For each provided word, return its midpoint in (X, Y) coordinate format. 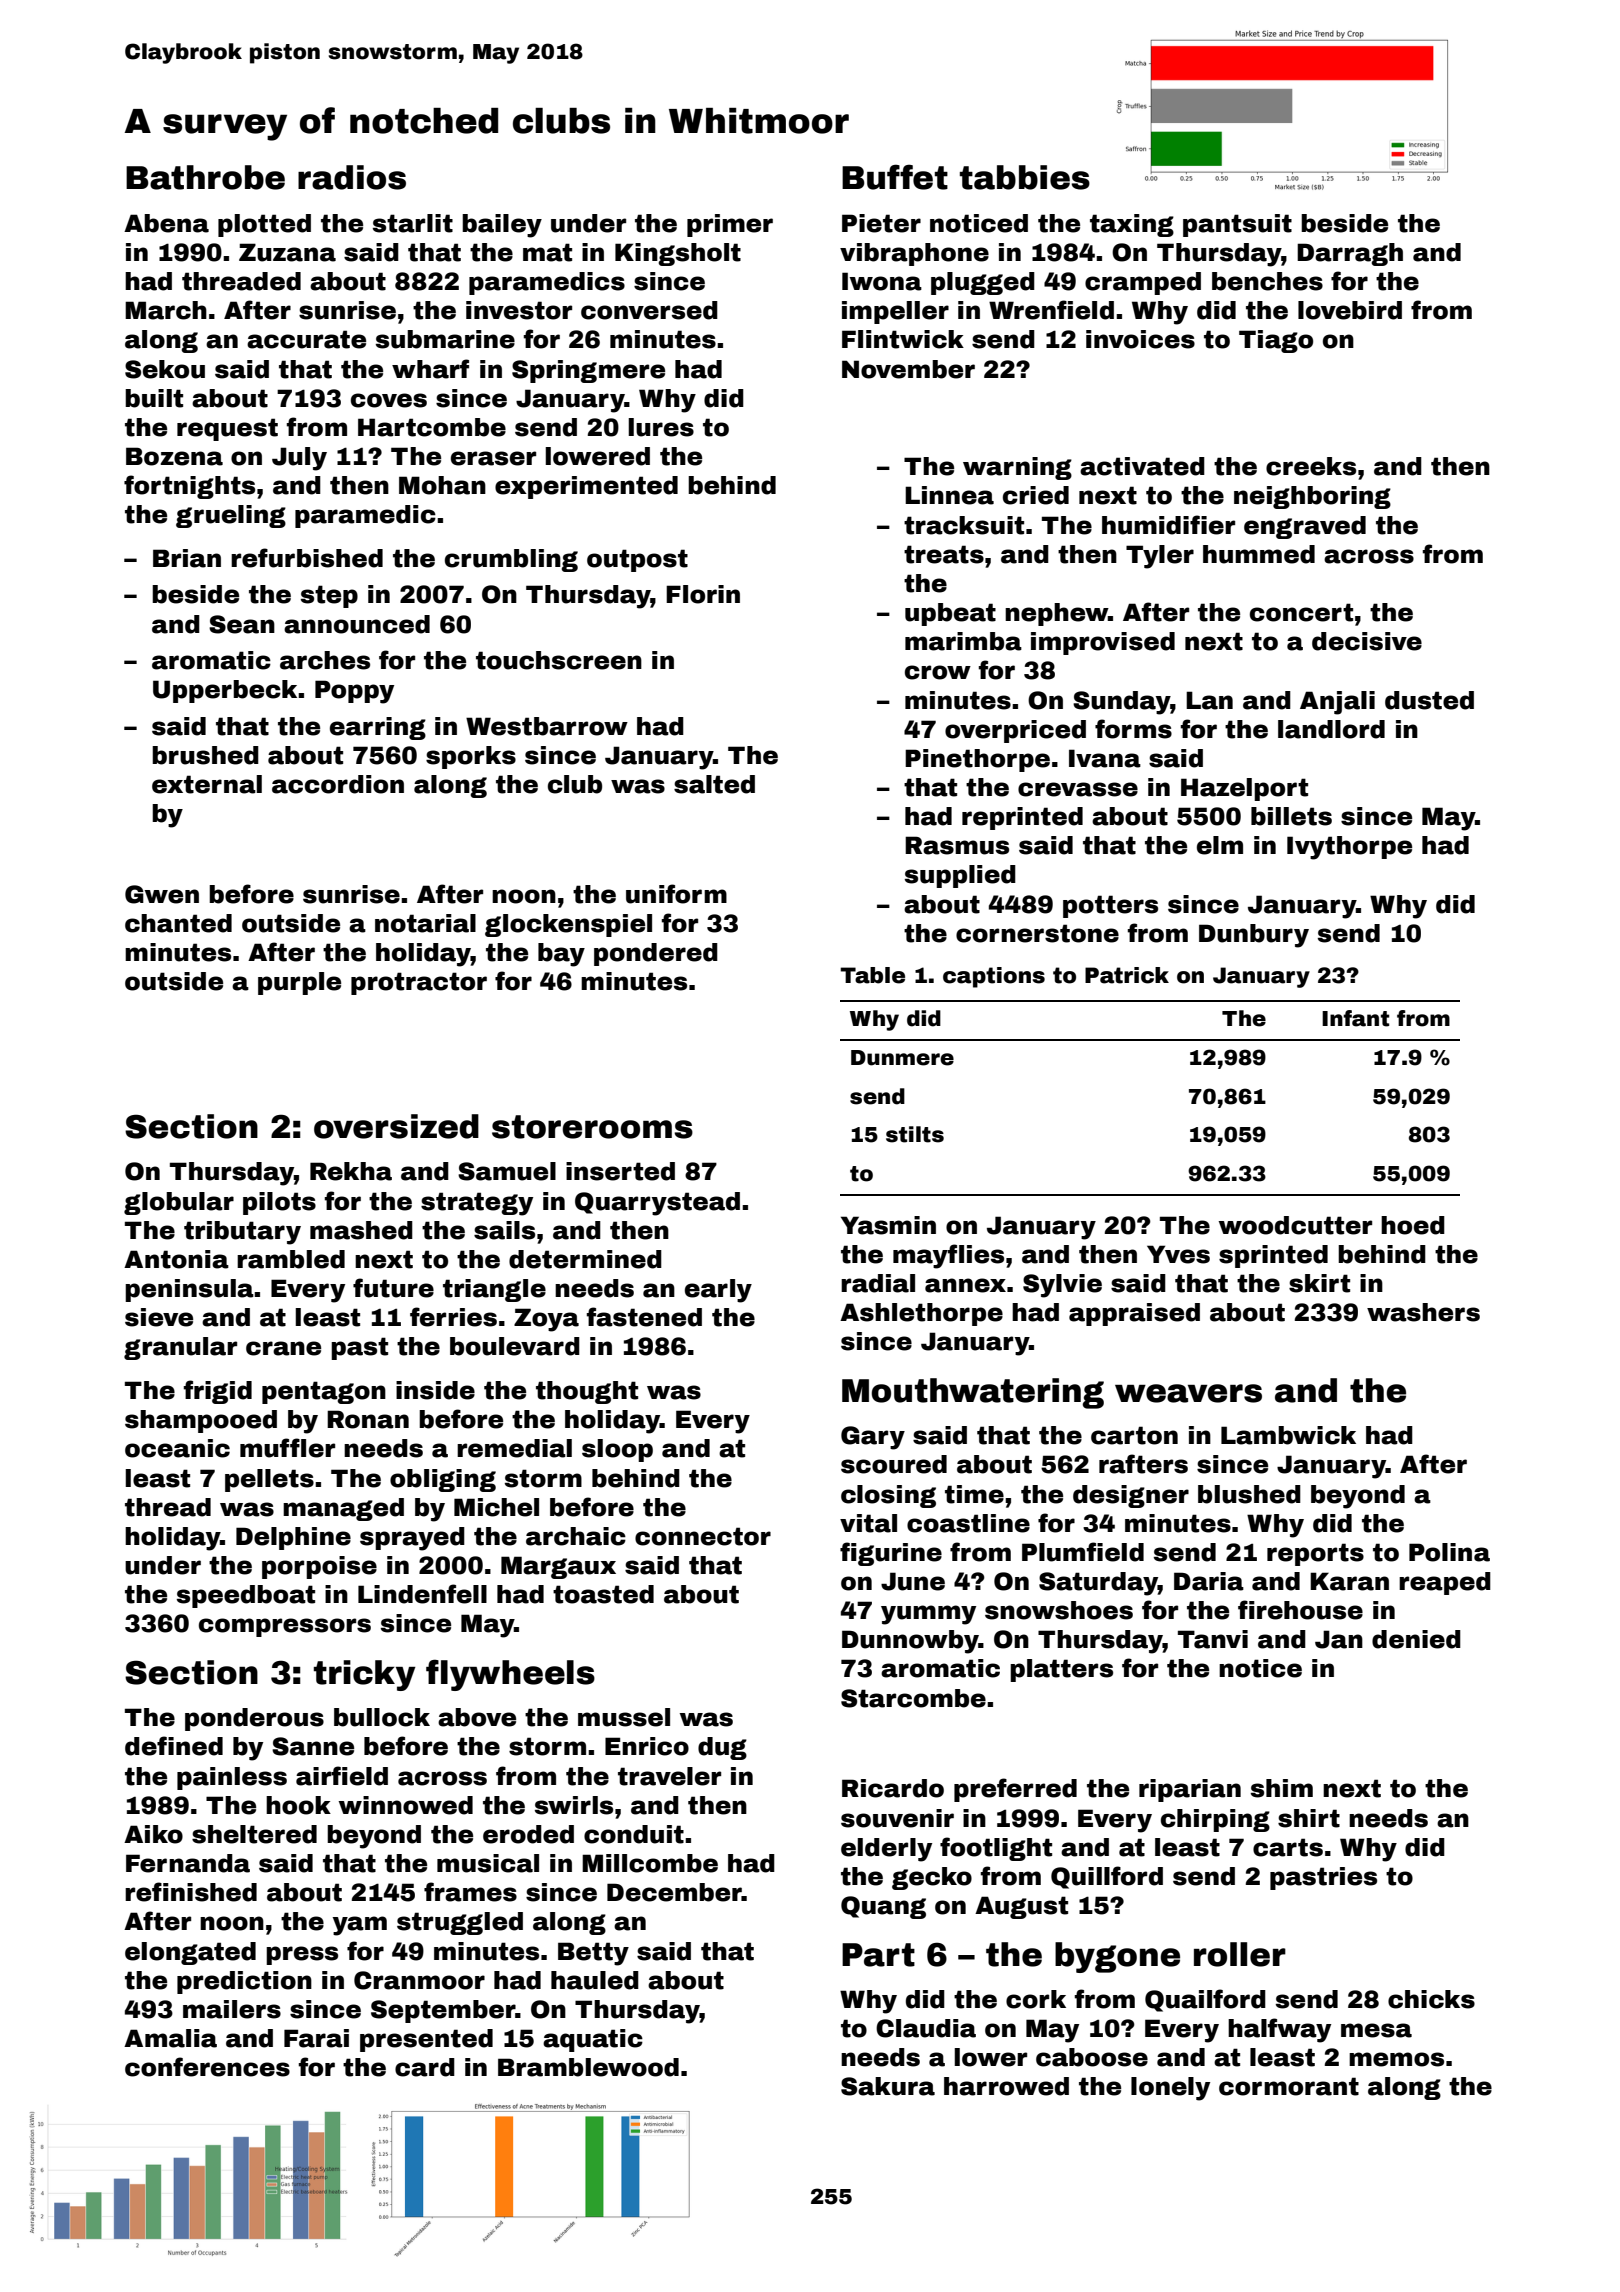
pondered (656, 954)
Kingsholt (678, 254)
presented (426, 2040)
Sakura (888, 2086)
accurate (306, 339)
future (393, 1288)
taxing (1132, 225)
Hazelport (1244, 789)
